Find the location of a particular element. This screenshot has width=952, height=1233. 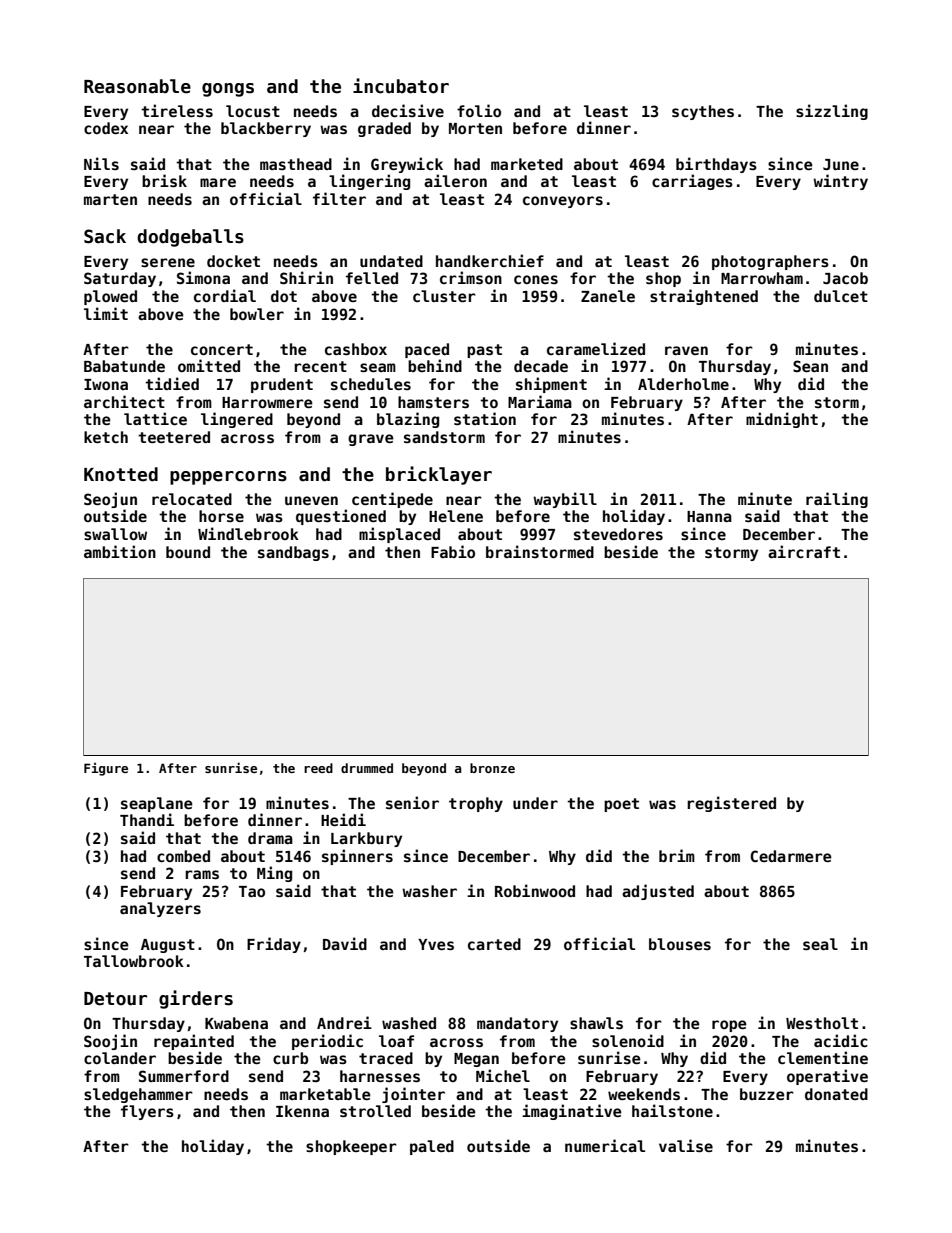

Babatunde is located at coordinates (124, 366).
